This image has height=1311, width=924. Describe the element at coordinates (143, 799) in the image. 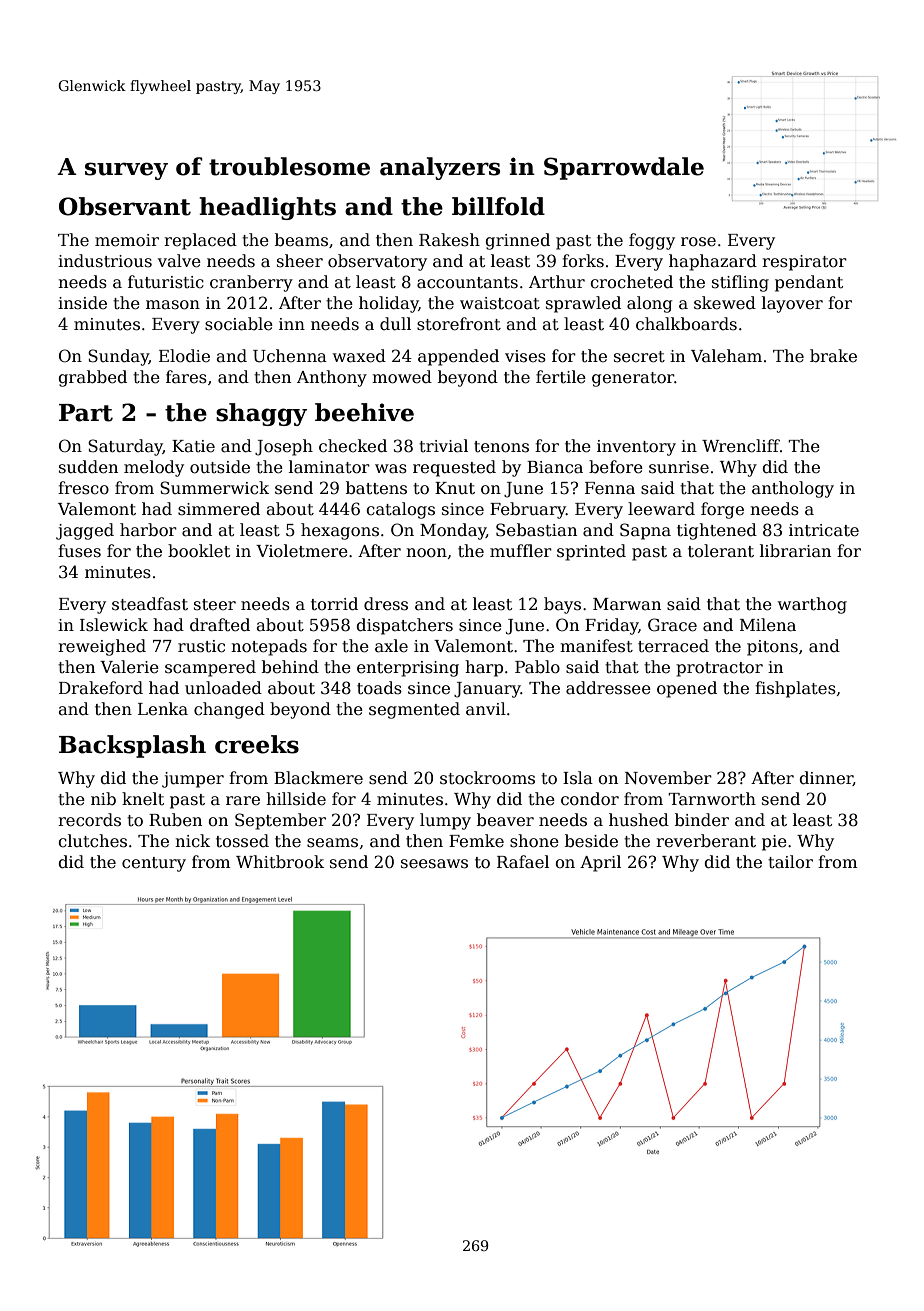

I see `knelt` at that location.
